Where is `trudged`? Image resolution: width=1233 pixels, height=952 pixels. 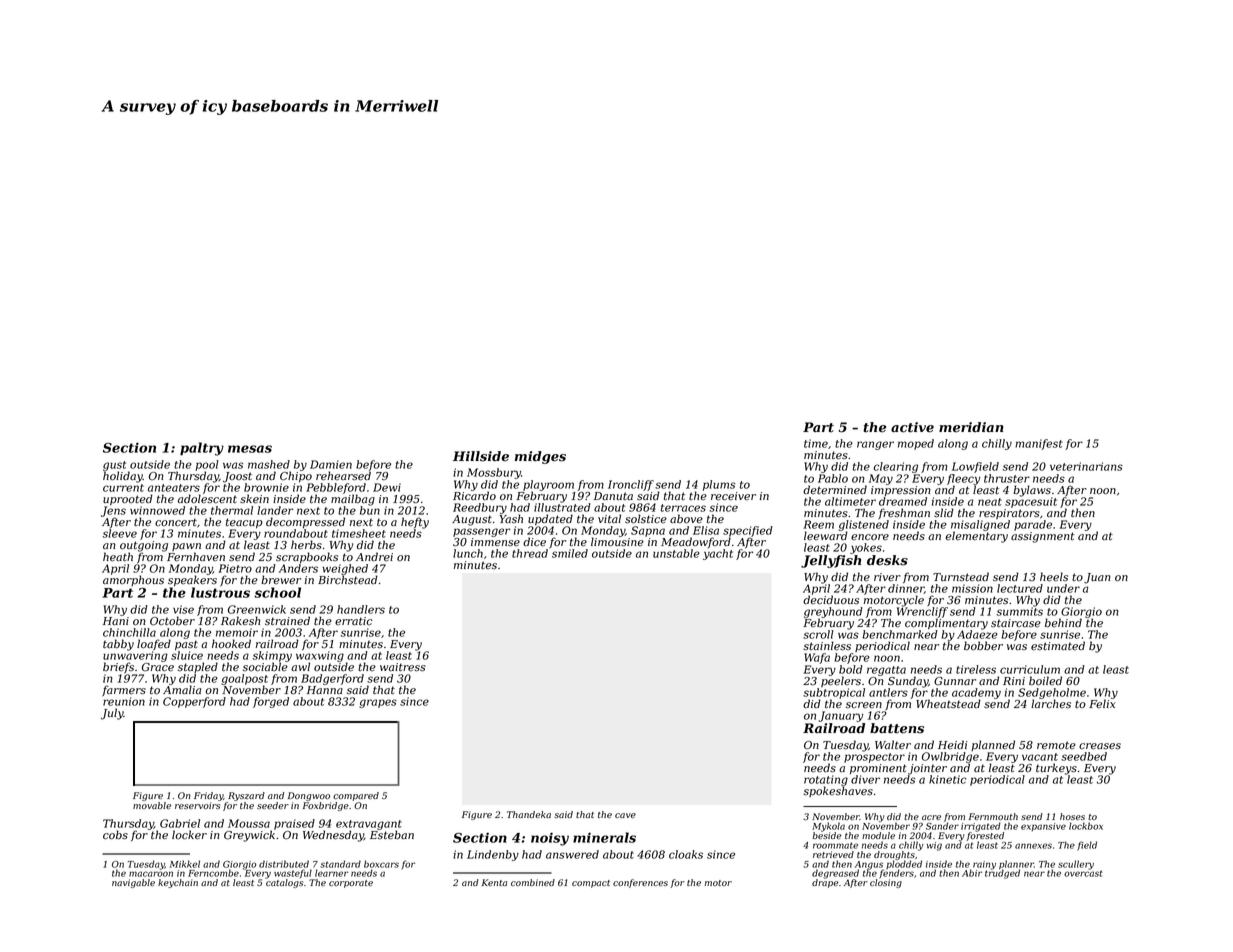
trudged is located at coordinates (1002, 874).
